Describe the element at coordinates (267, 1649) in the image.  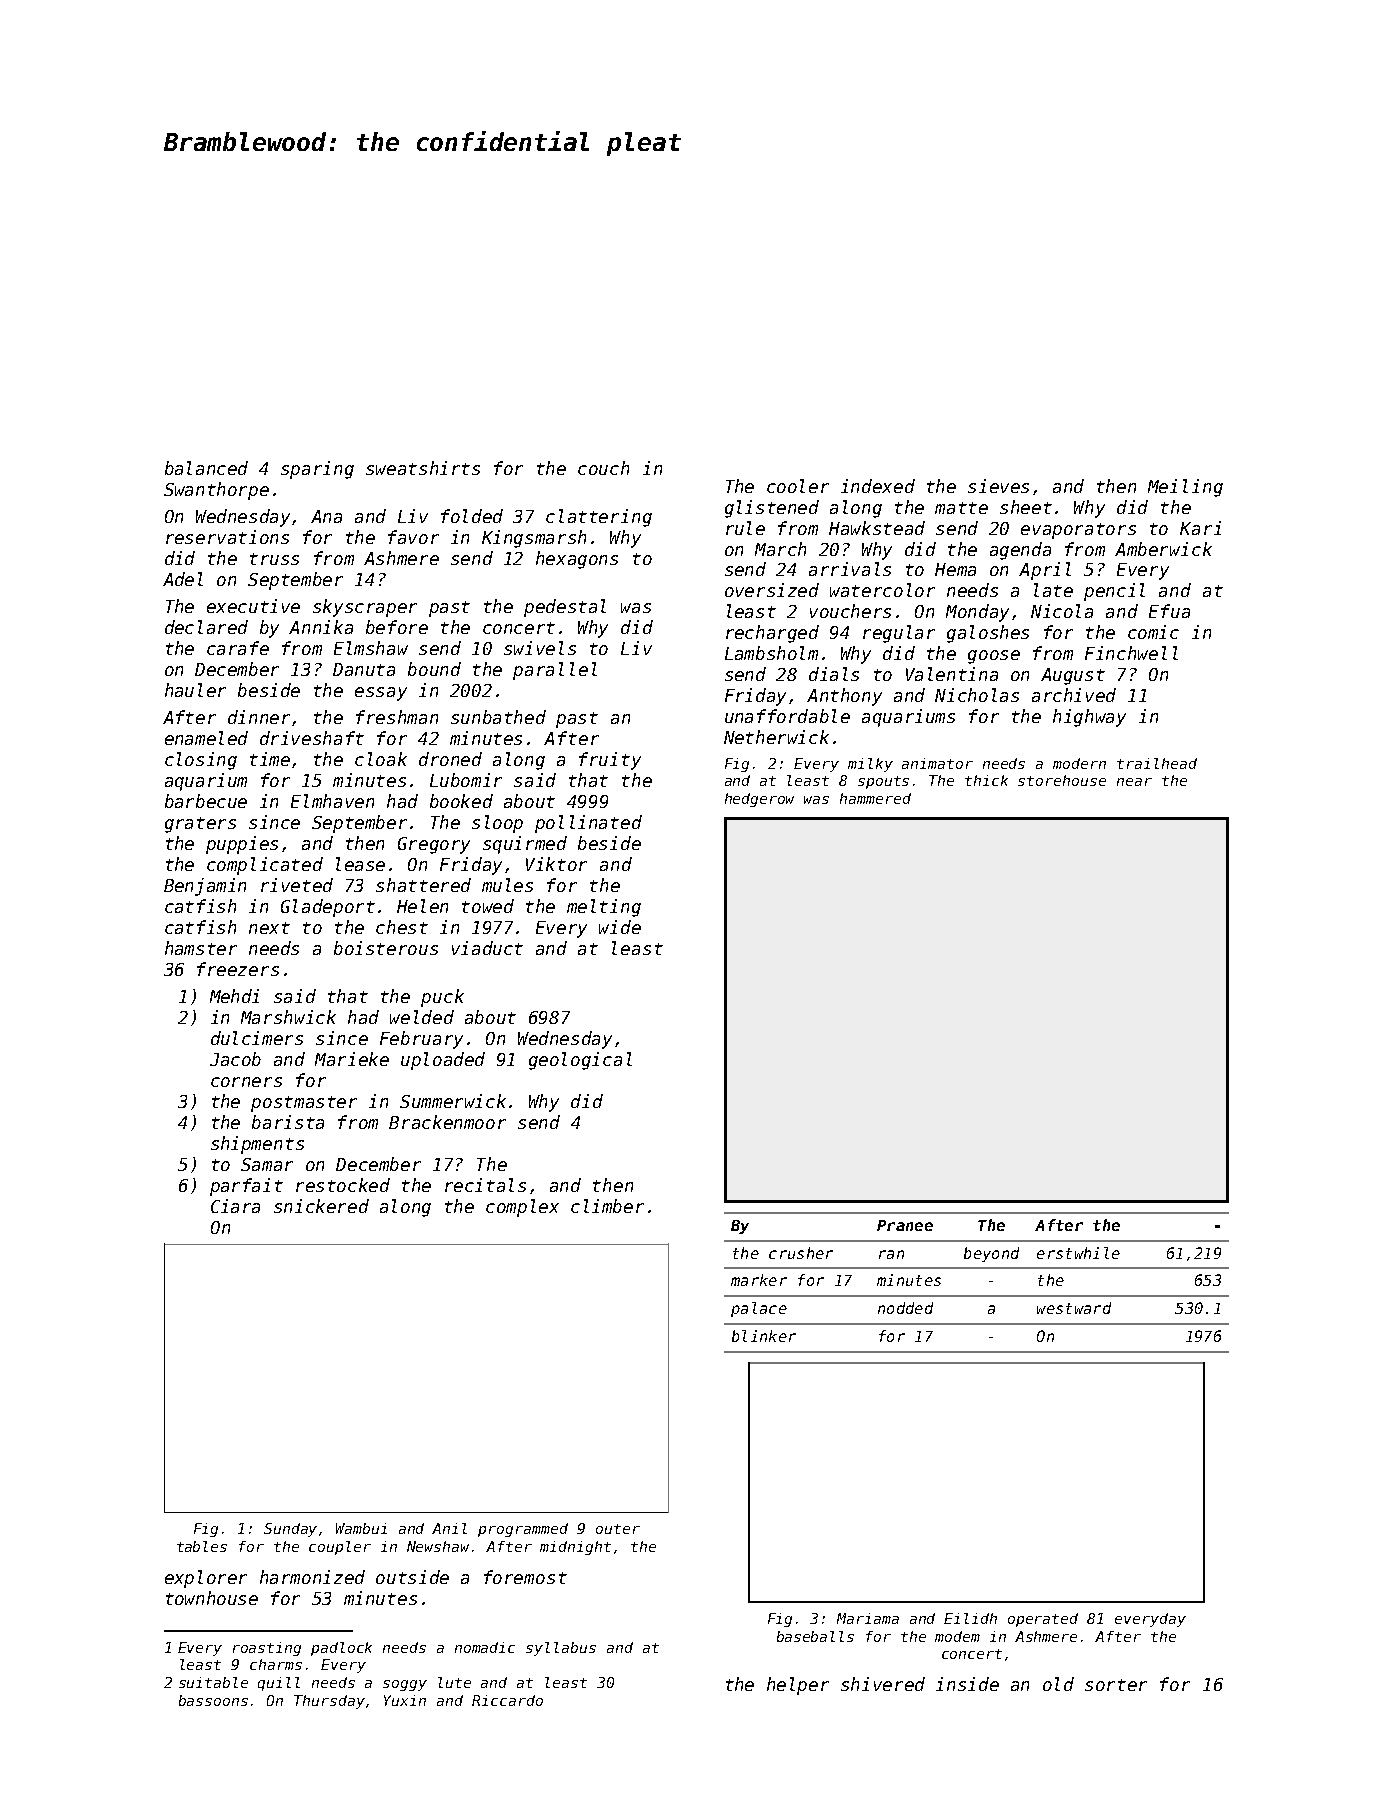
I see `roasting` at that location.
